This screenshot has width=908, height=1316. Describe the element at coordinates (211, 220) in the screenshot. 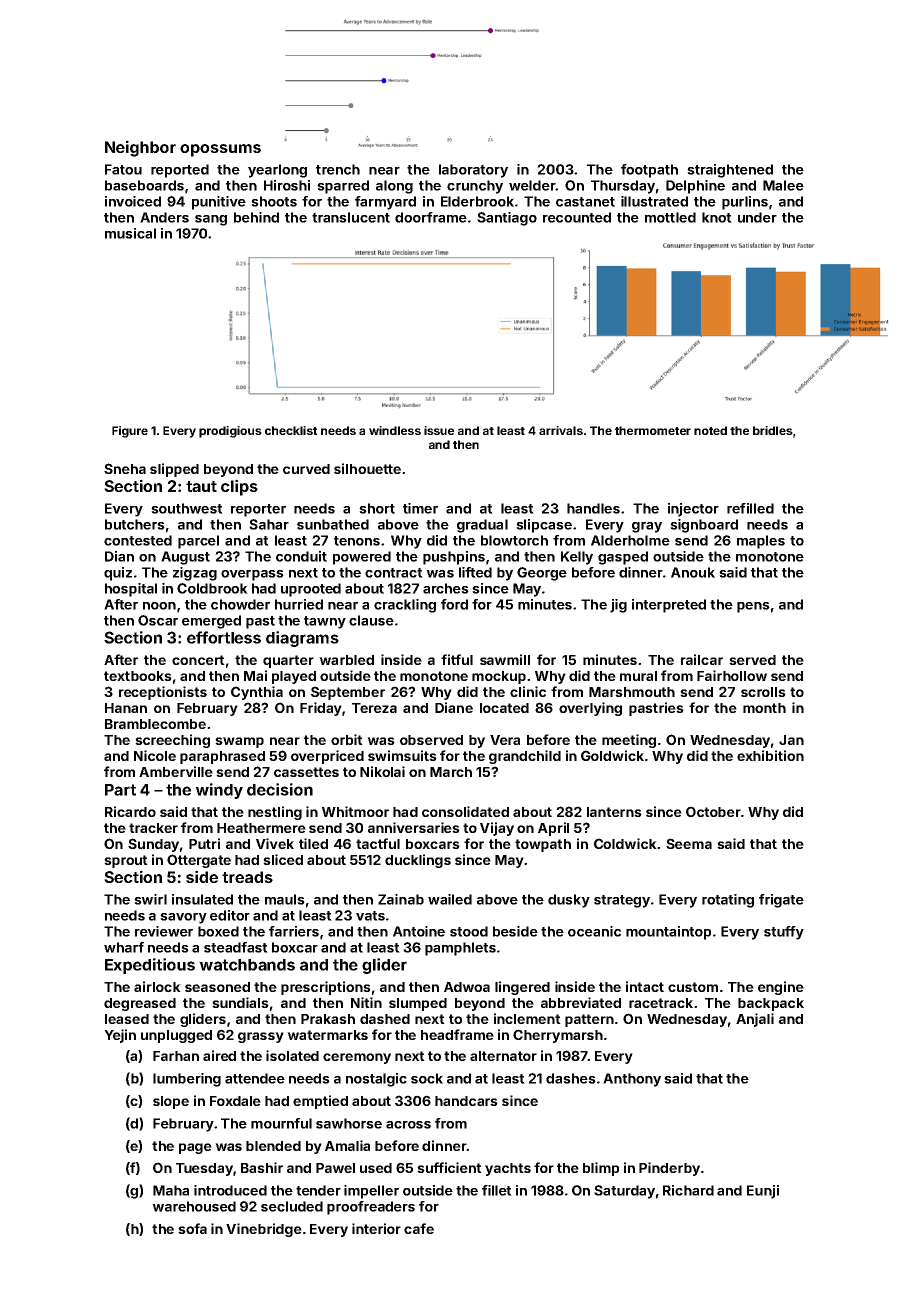

I see `sang` at that location.
